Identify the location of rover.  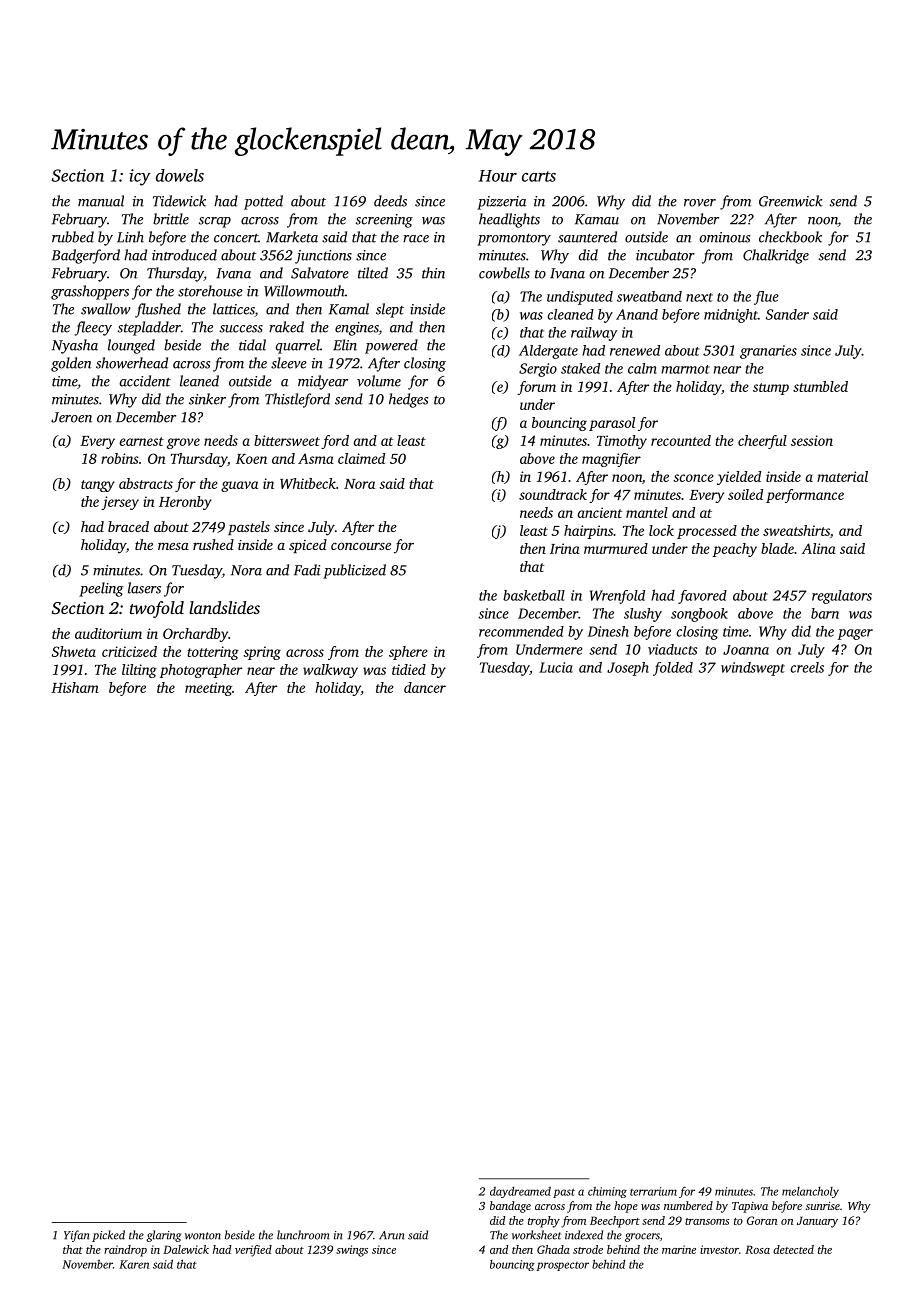
(700, 203).
